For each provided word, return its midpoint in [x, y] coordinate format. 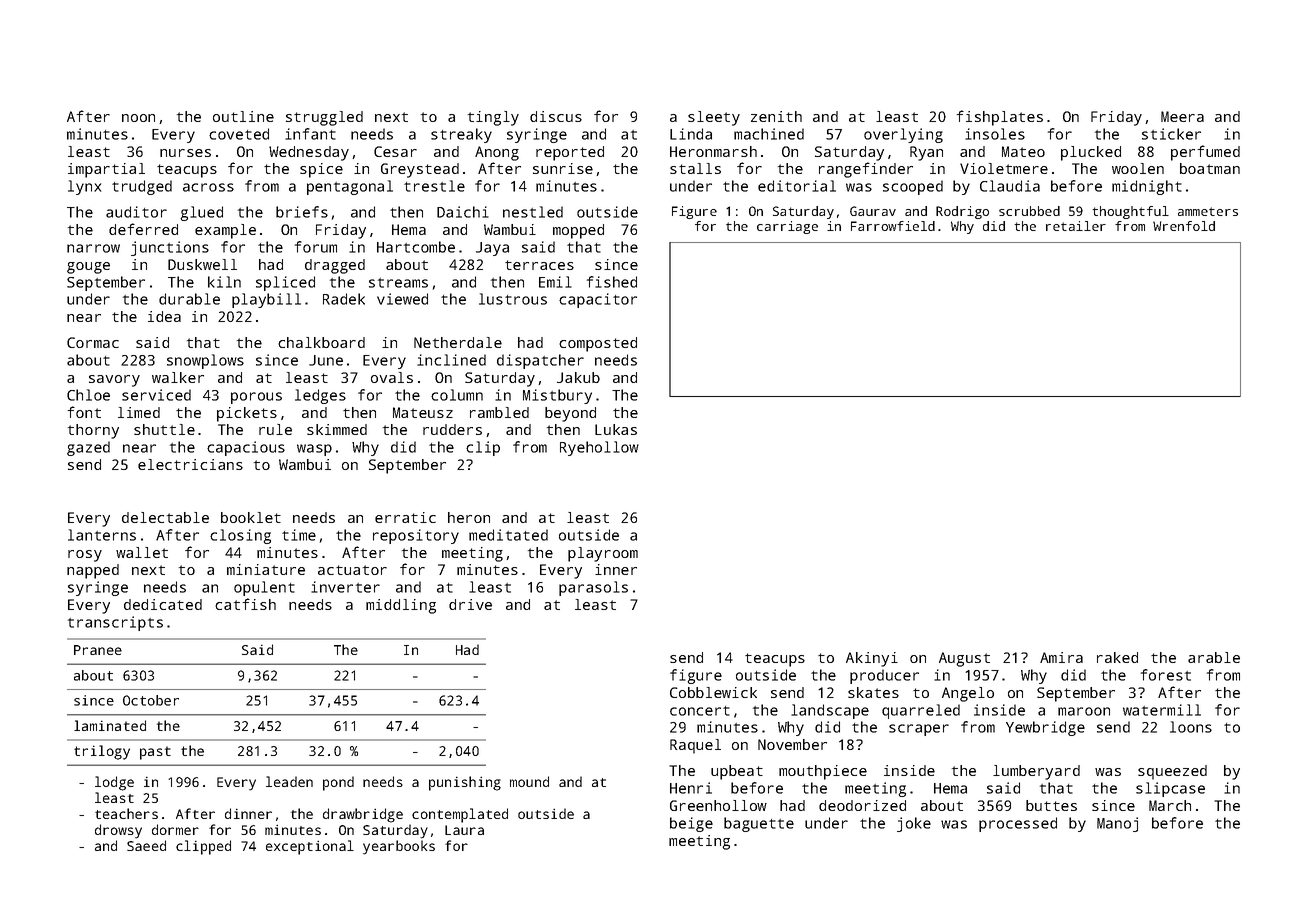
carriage [787, 227]
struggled [324, 118]
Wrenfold [1184, 226]
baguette [759, 824]
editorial [797, 186]
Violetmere [1004, 168]
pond [338, 783]
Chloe [88, 395]
